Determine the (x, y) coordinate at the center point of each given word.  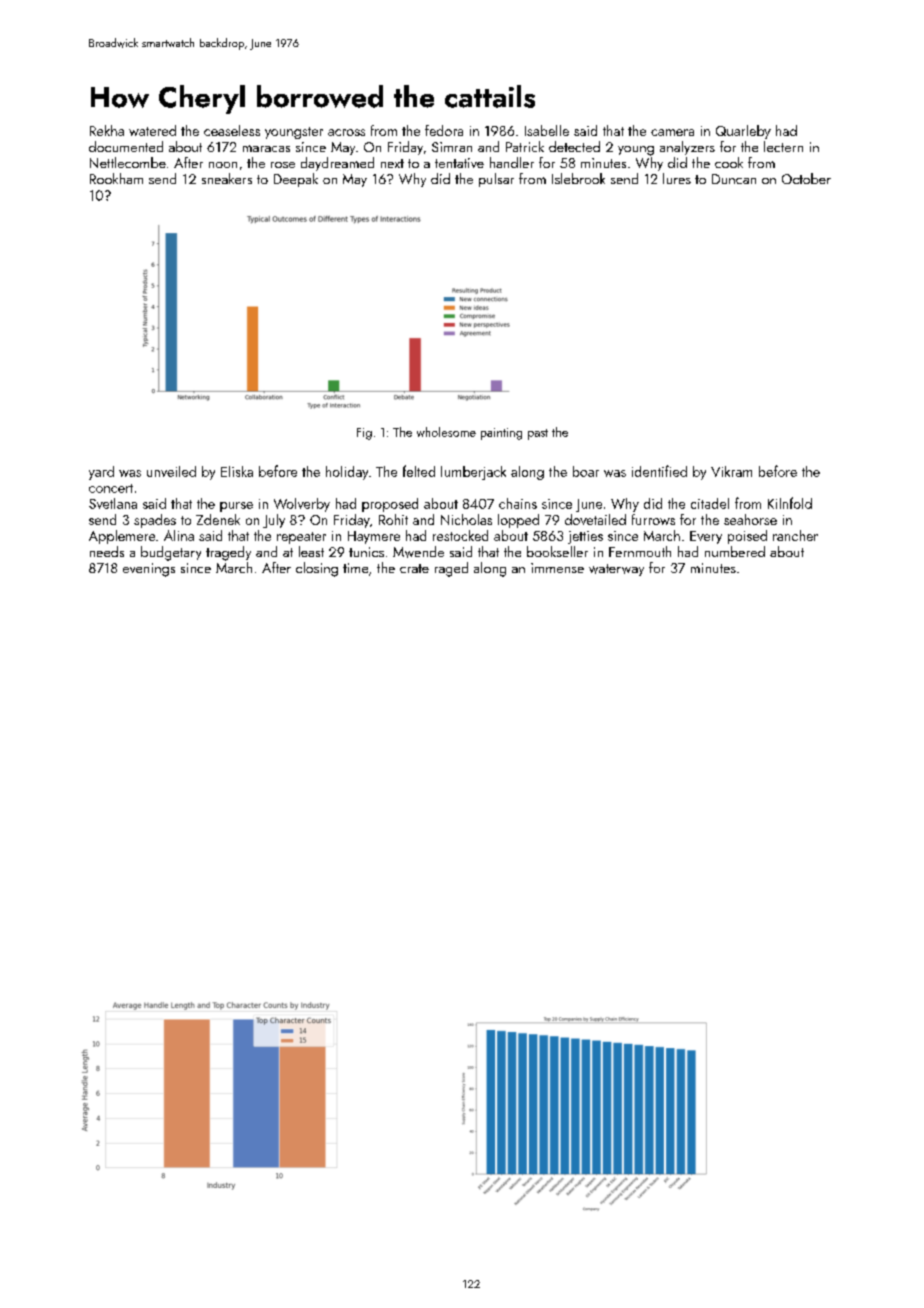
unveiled (171, 471)
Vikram (731, 471)
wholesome (446, 432)
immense (557, 568)
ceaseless (232, 130)
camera (672, 132)
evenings (149, 570)
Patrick (525, 146)
